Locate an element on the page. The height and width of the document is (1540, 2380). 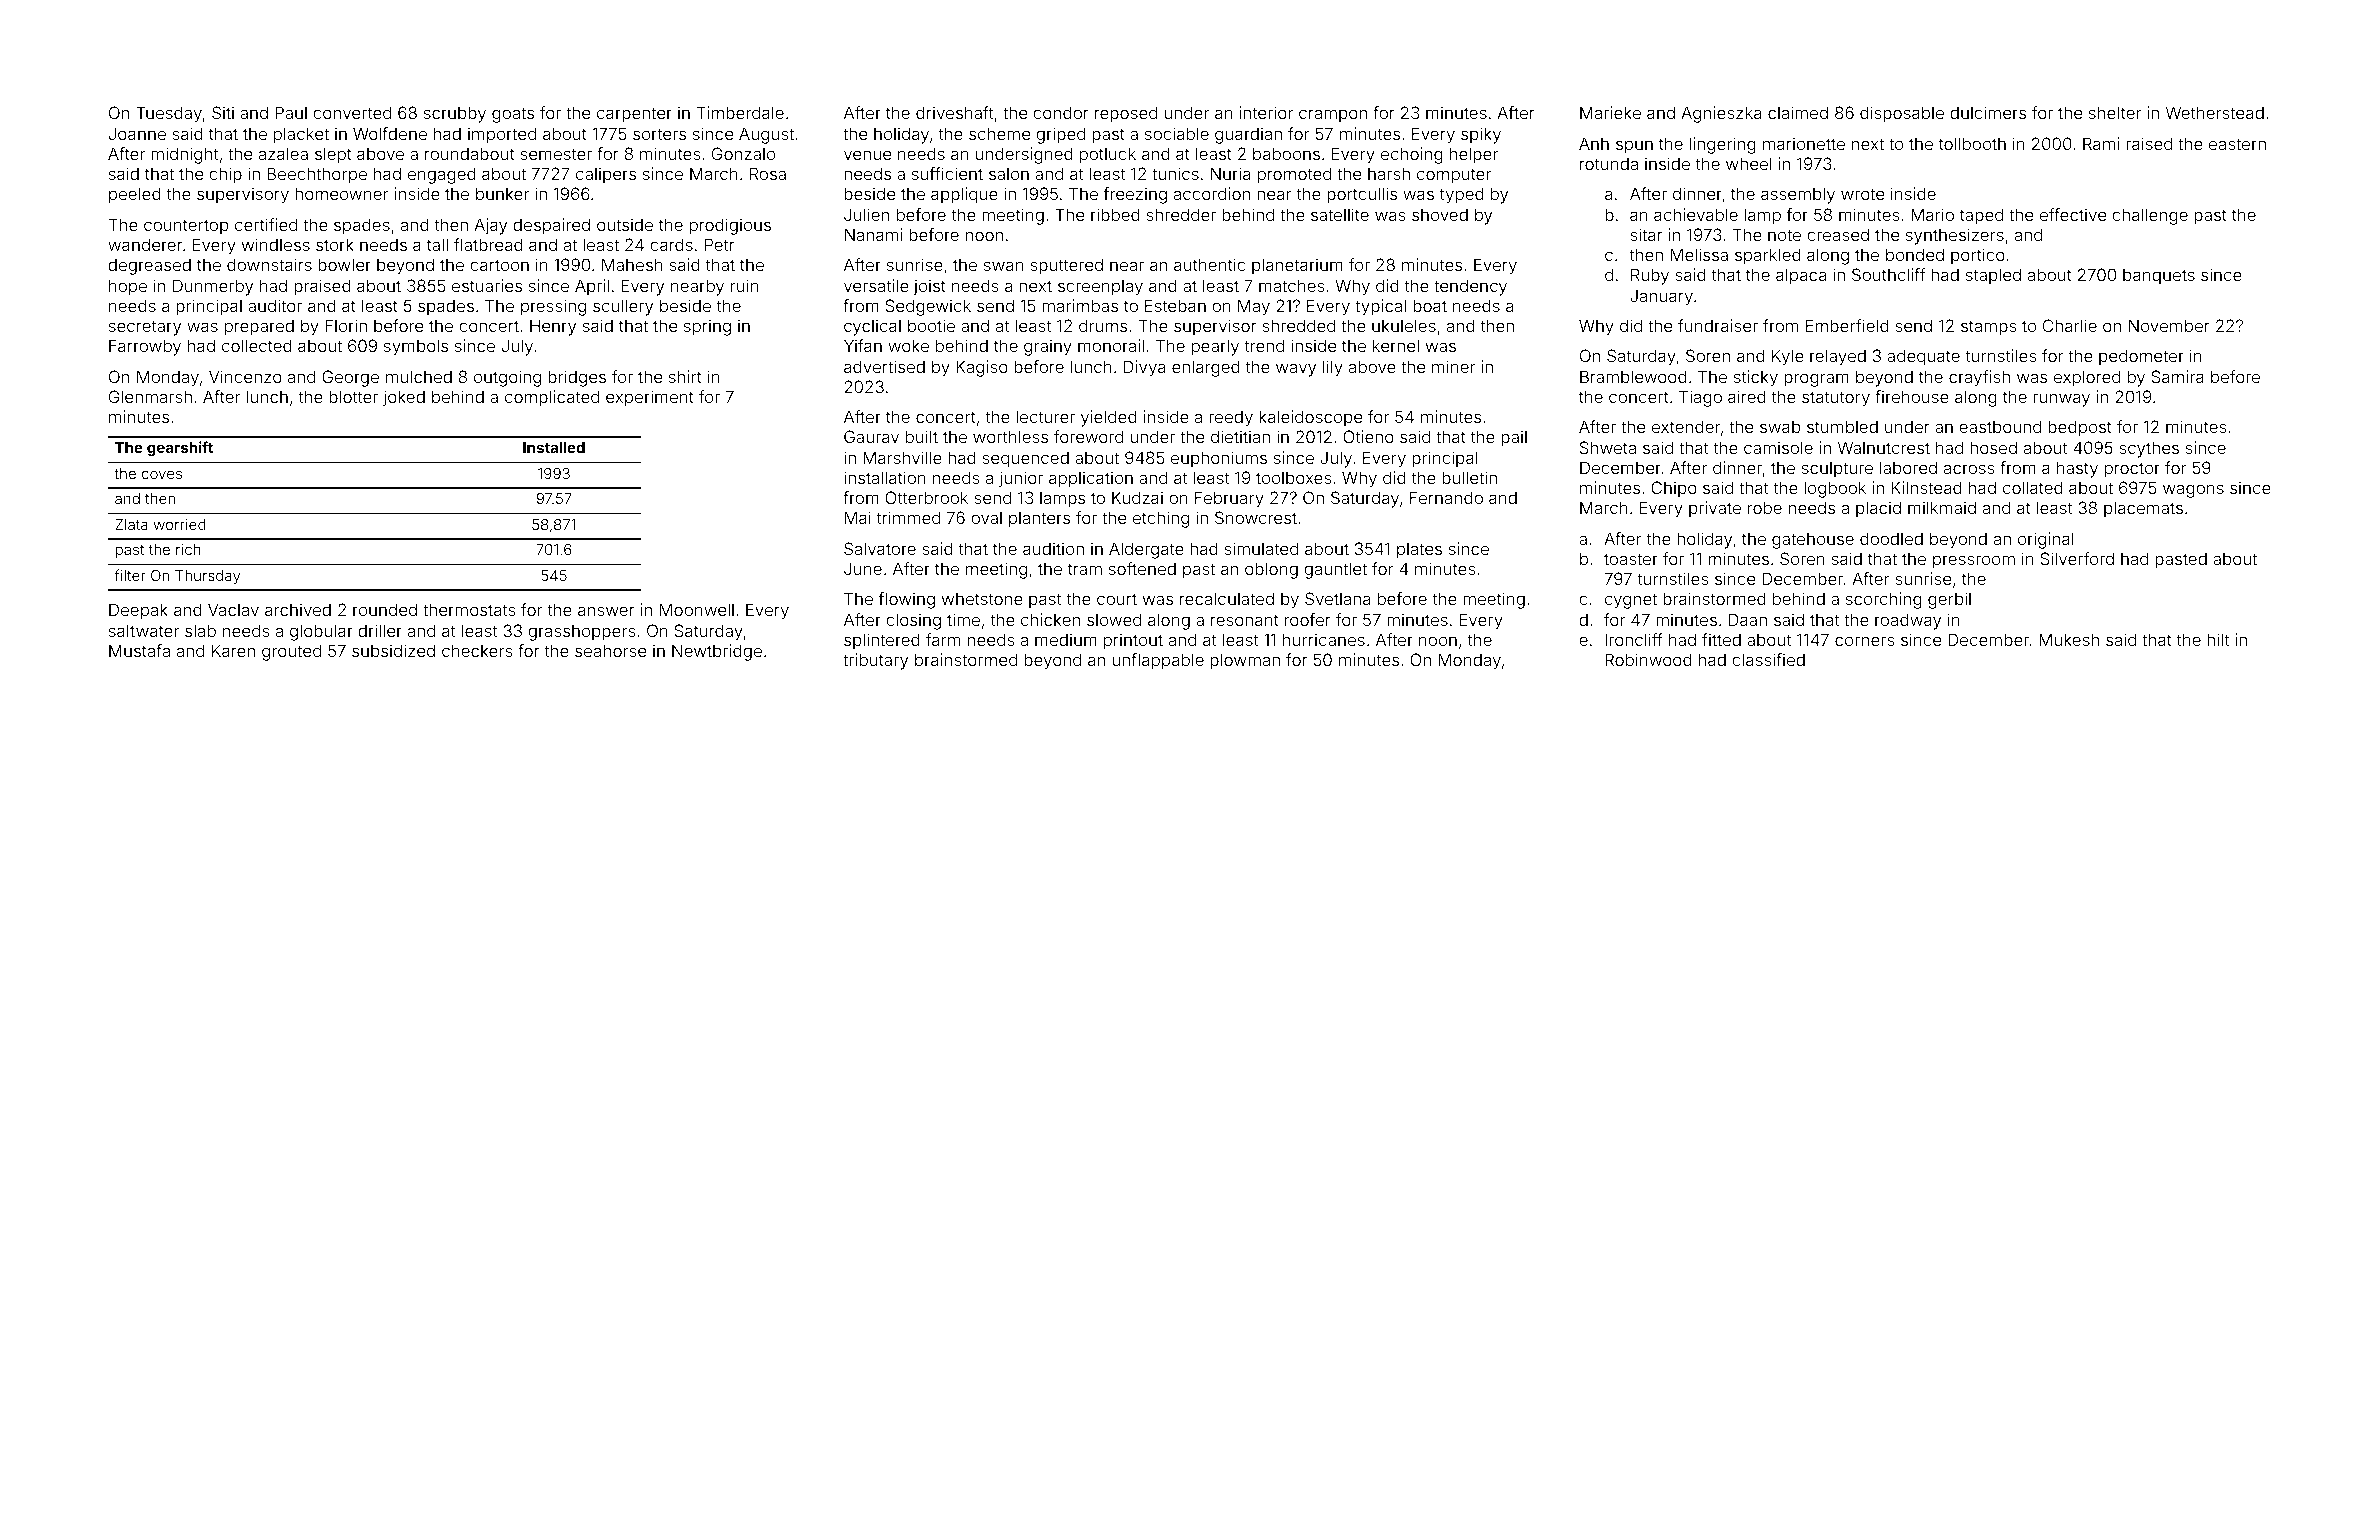
dietitian is located at coordinates (1240, 436).
